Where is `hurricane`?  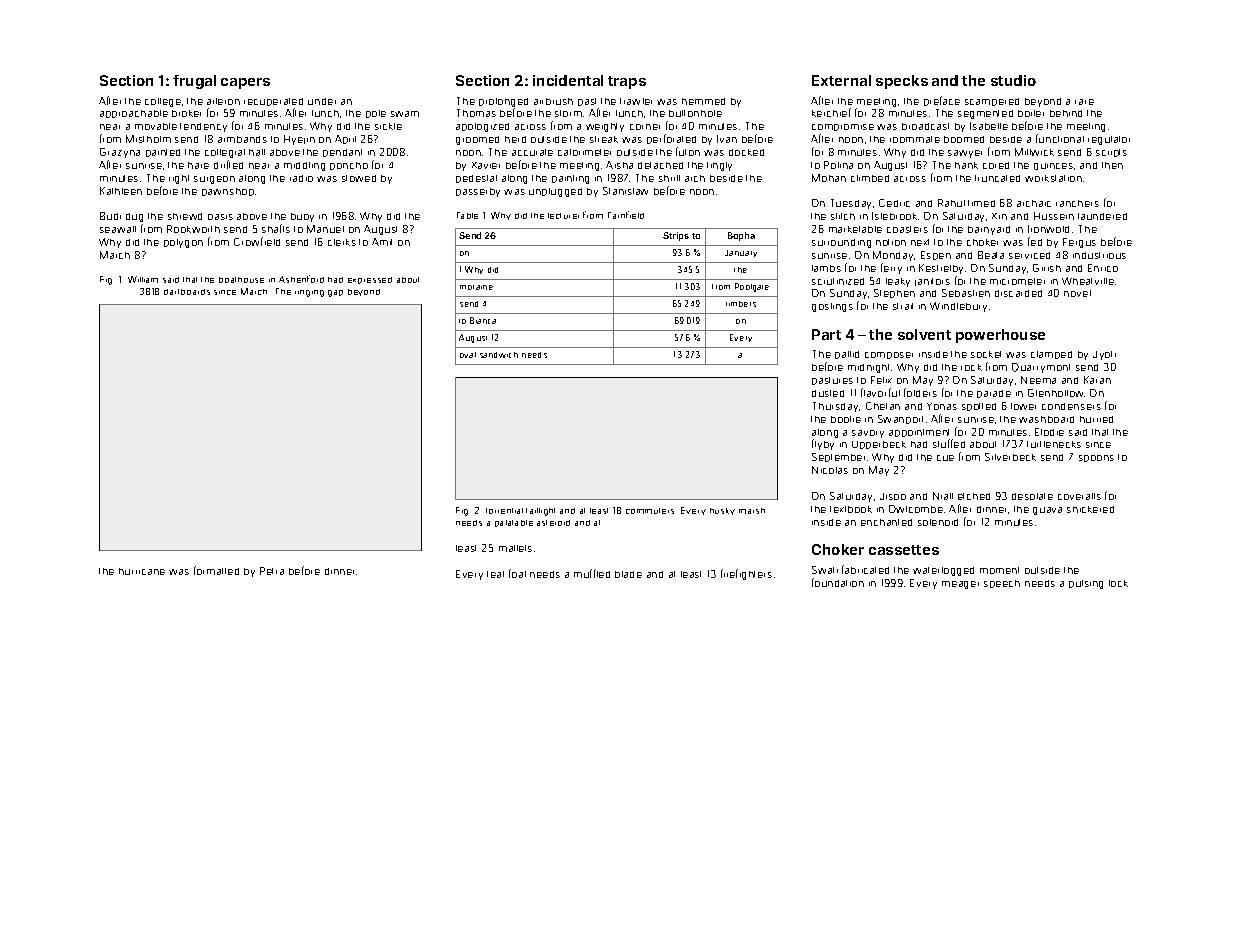 hurricane is located at coordinates (142, 571).
